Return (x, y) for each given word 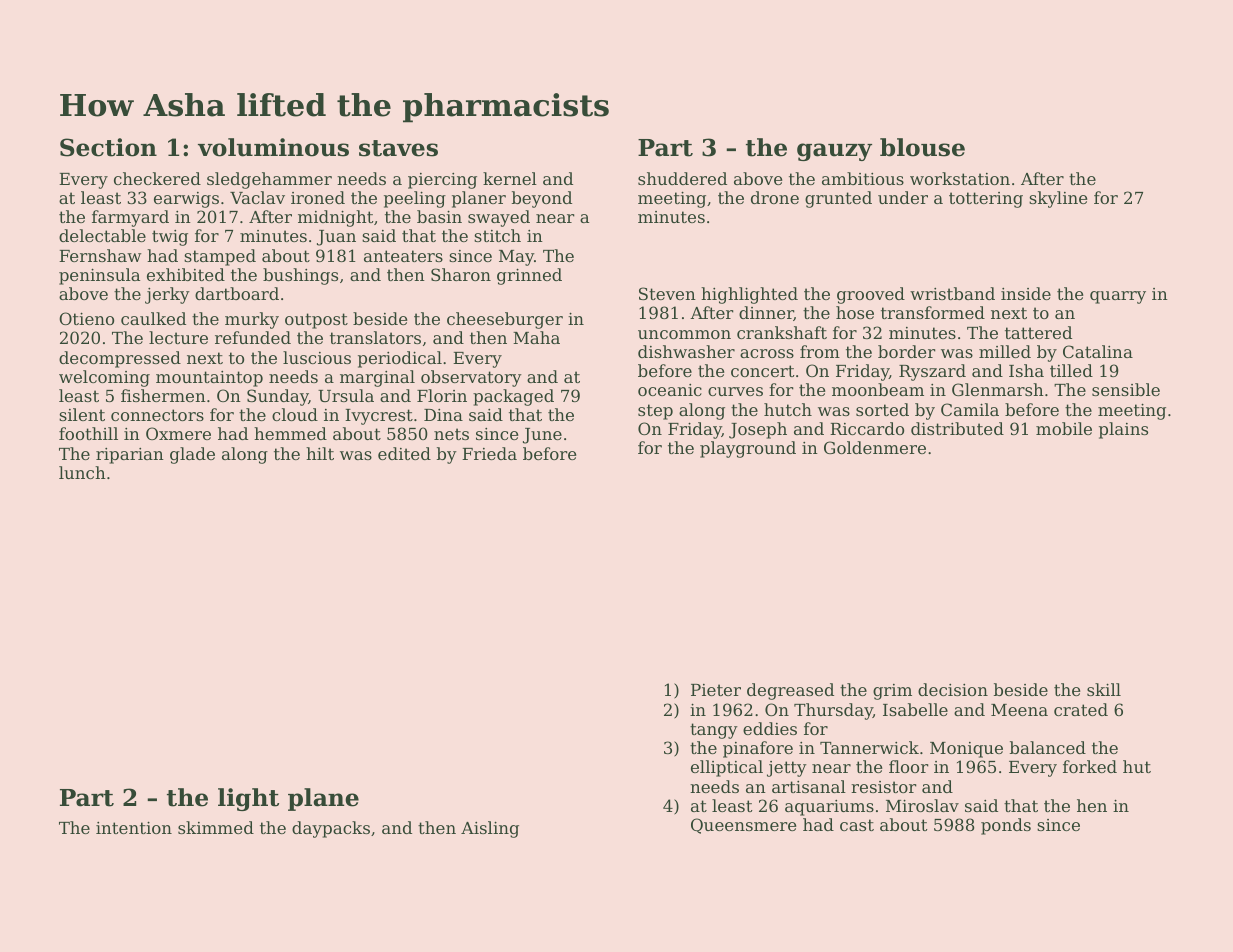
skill (1104, 689)
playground (748, 449)
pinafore (758, 749)
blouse (922, 147)
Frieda (489, 453)
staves (398, 148)
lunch (82, 472)
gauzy (834, 152)
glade (192, 455)
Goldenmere (875, 447)
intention (134, 827)
